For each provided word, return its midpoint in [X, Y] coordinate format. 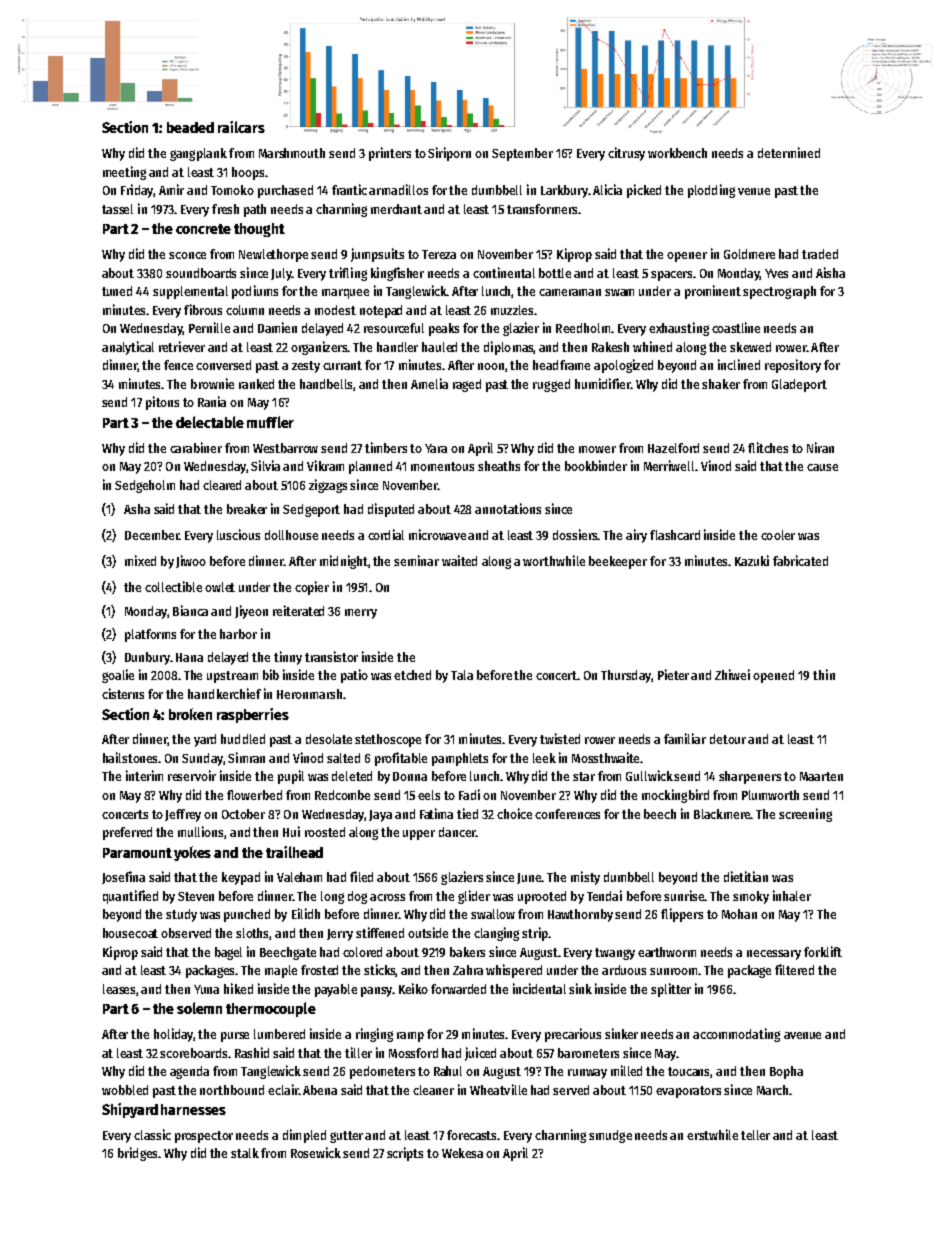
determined [789, 152]
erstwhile [712, 1134]
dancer [457, 832]
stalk [245, 1153]
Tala [462, 675]
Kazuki [752, 560]
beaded [190, 127]
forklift [823, 951]
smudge [610, 1136]
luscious [238, 534]
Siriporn [449, 154]
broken [190, 714]
